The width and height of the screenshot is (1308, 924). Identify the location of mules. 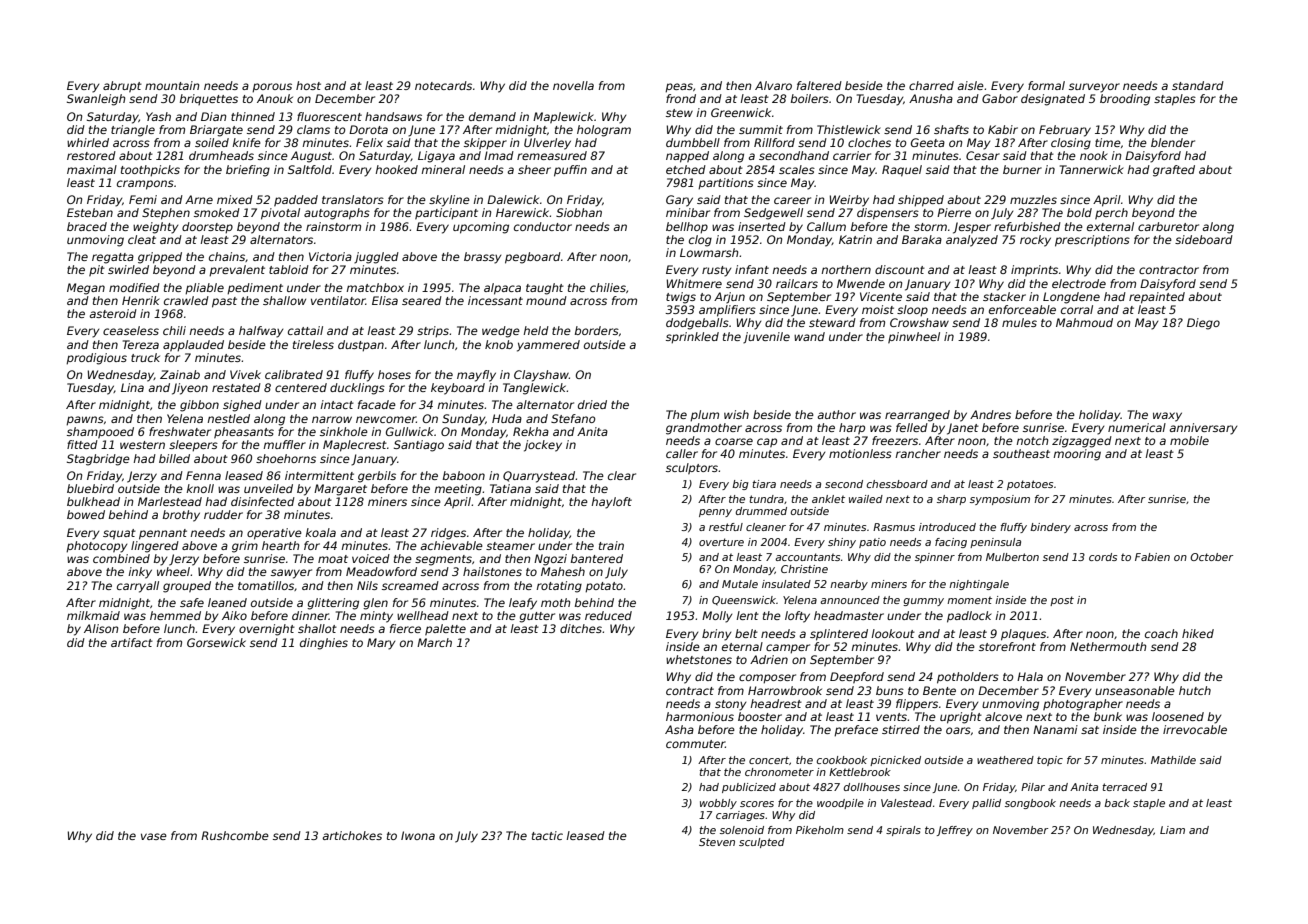
(1019, 322).
